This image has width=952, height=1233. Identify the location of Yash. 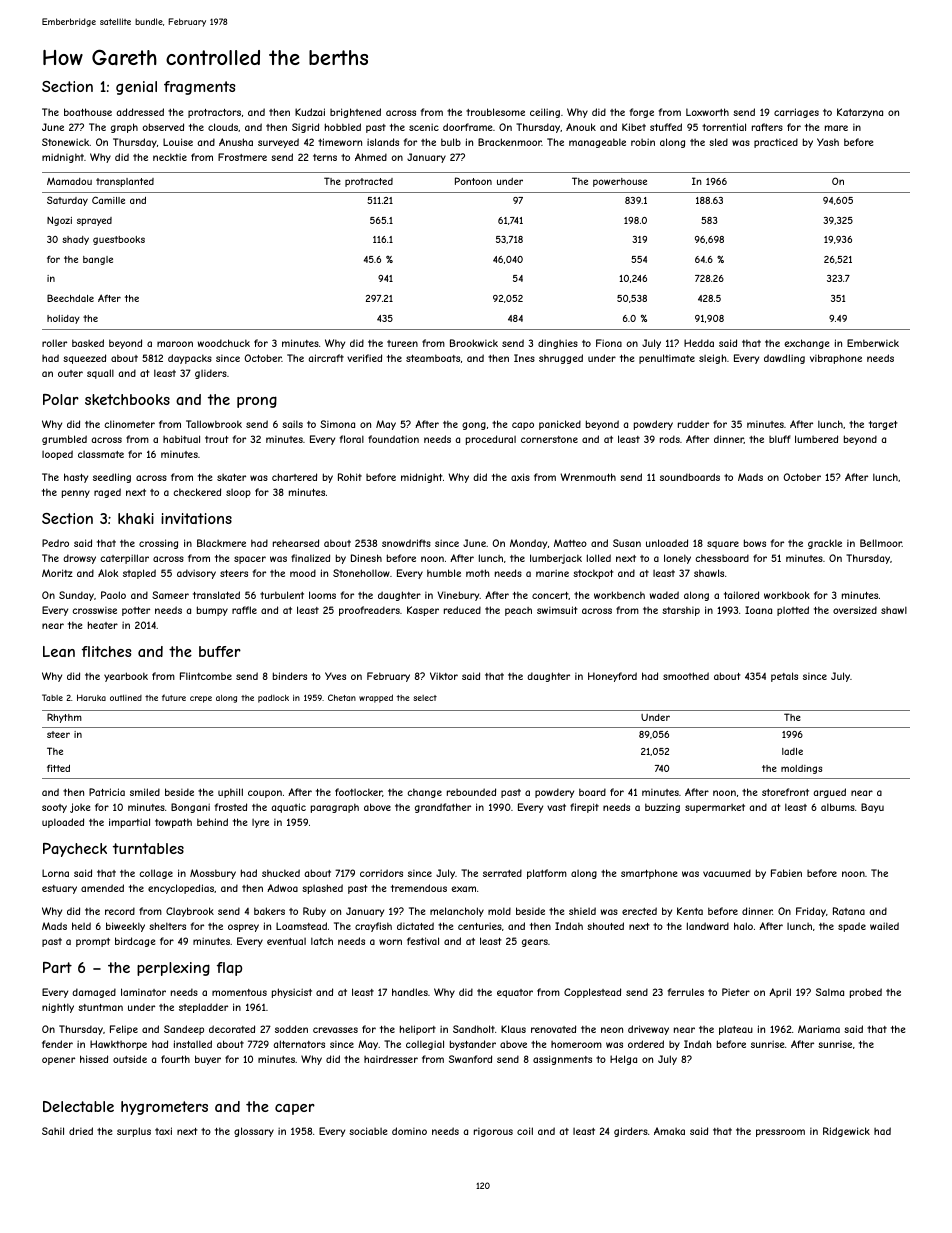
(828, 142).
